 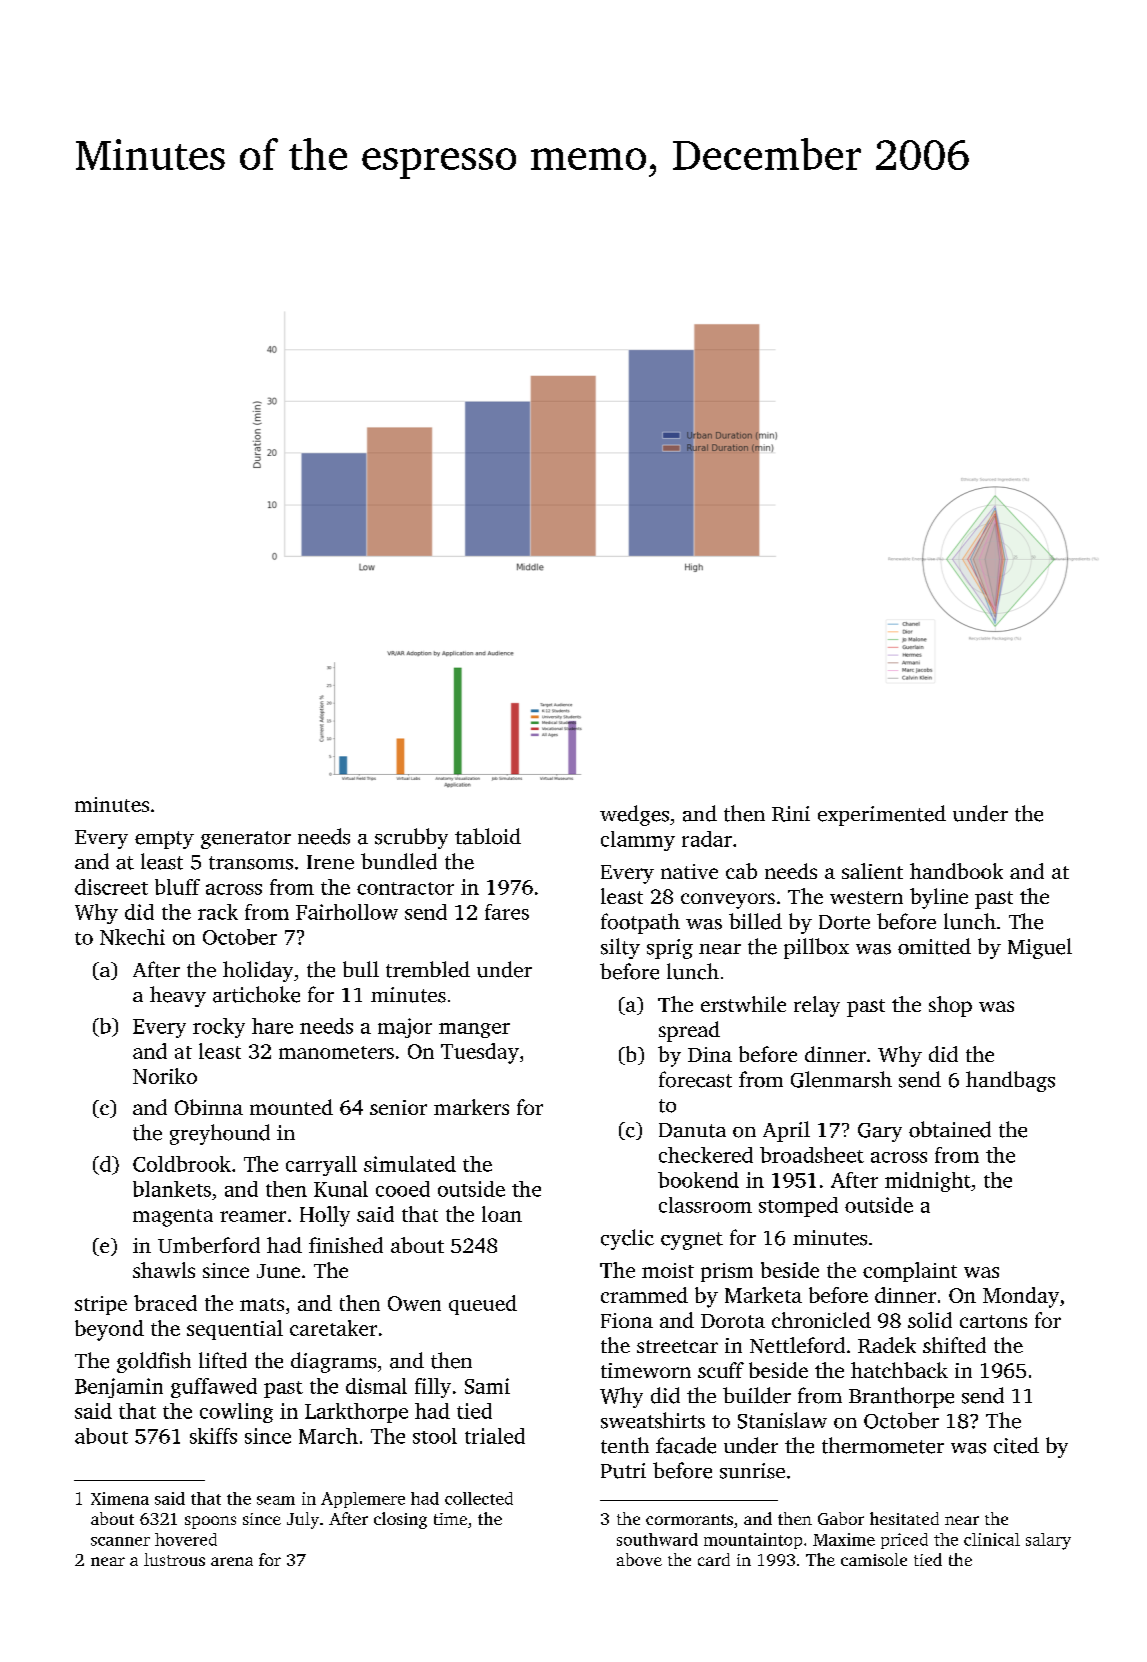 I want to click on heavy, so click(x=178, y=996).
